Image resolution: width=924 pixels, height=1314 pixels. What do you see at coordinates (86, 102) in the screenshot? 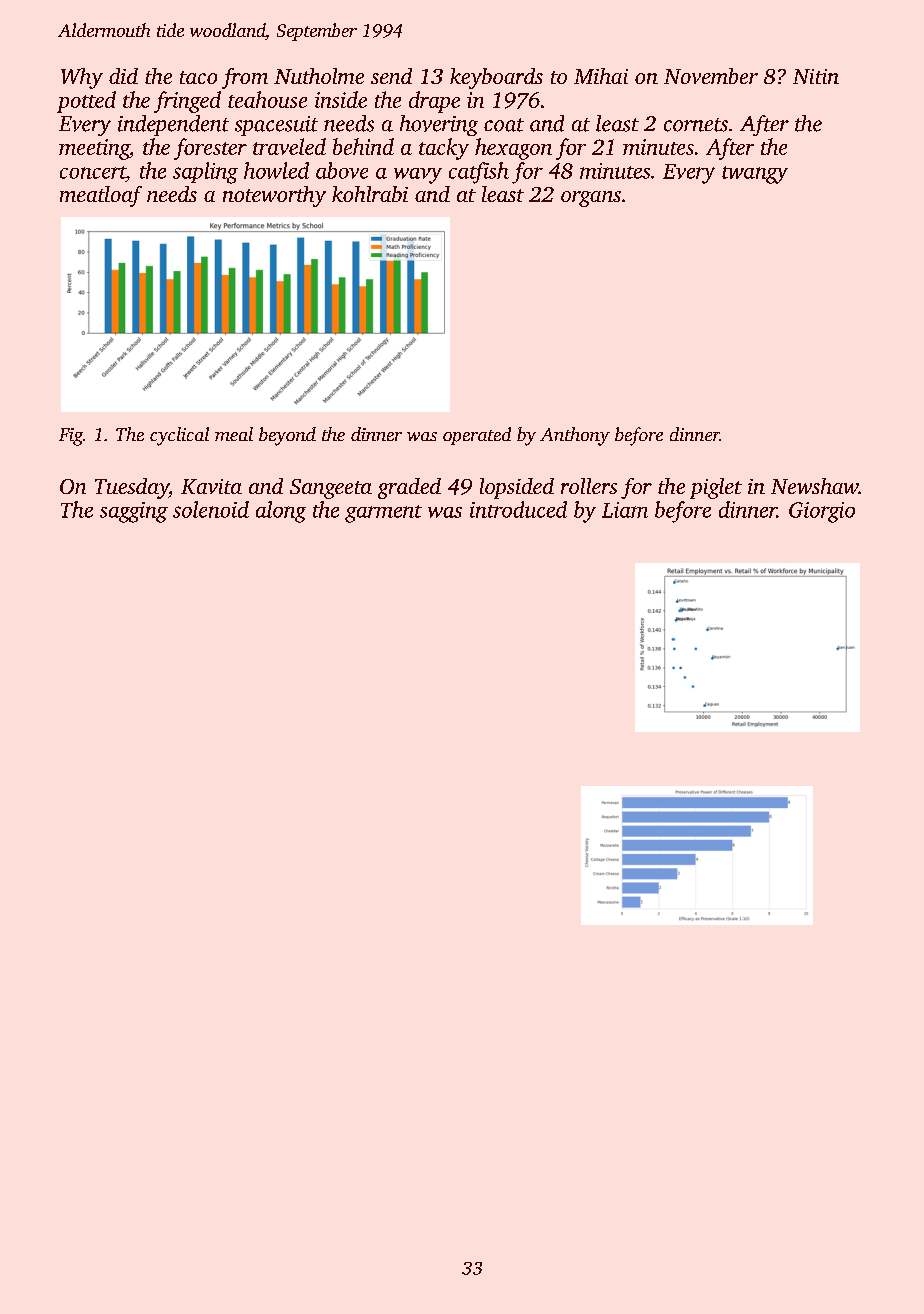
I see `potted` at bounding box center [86, 102].
